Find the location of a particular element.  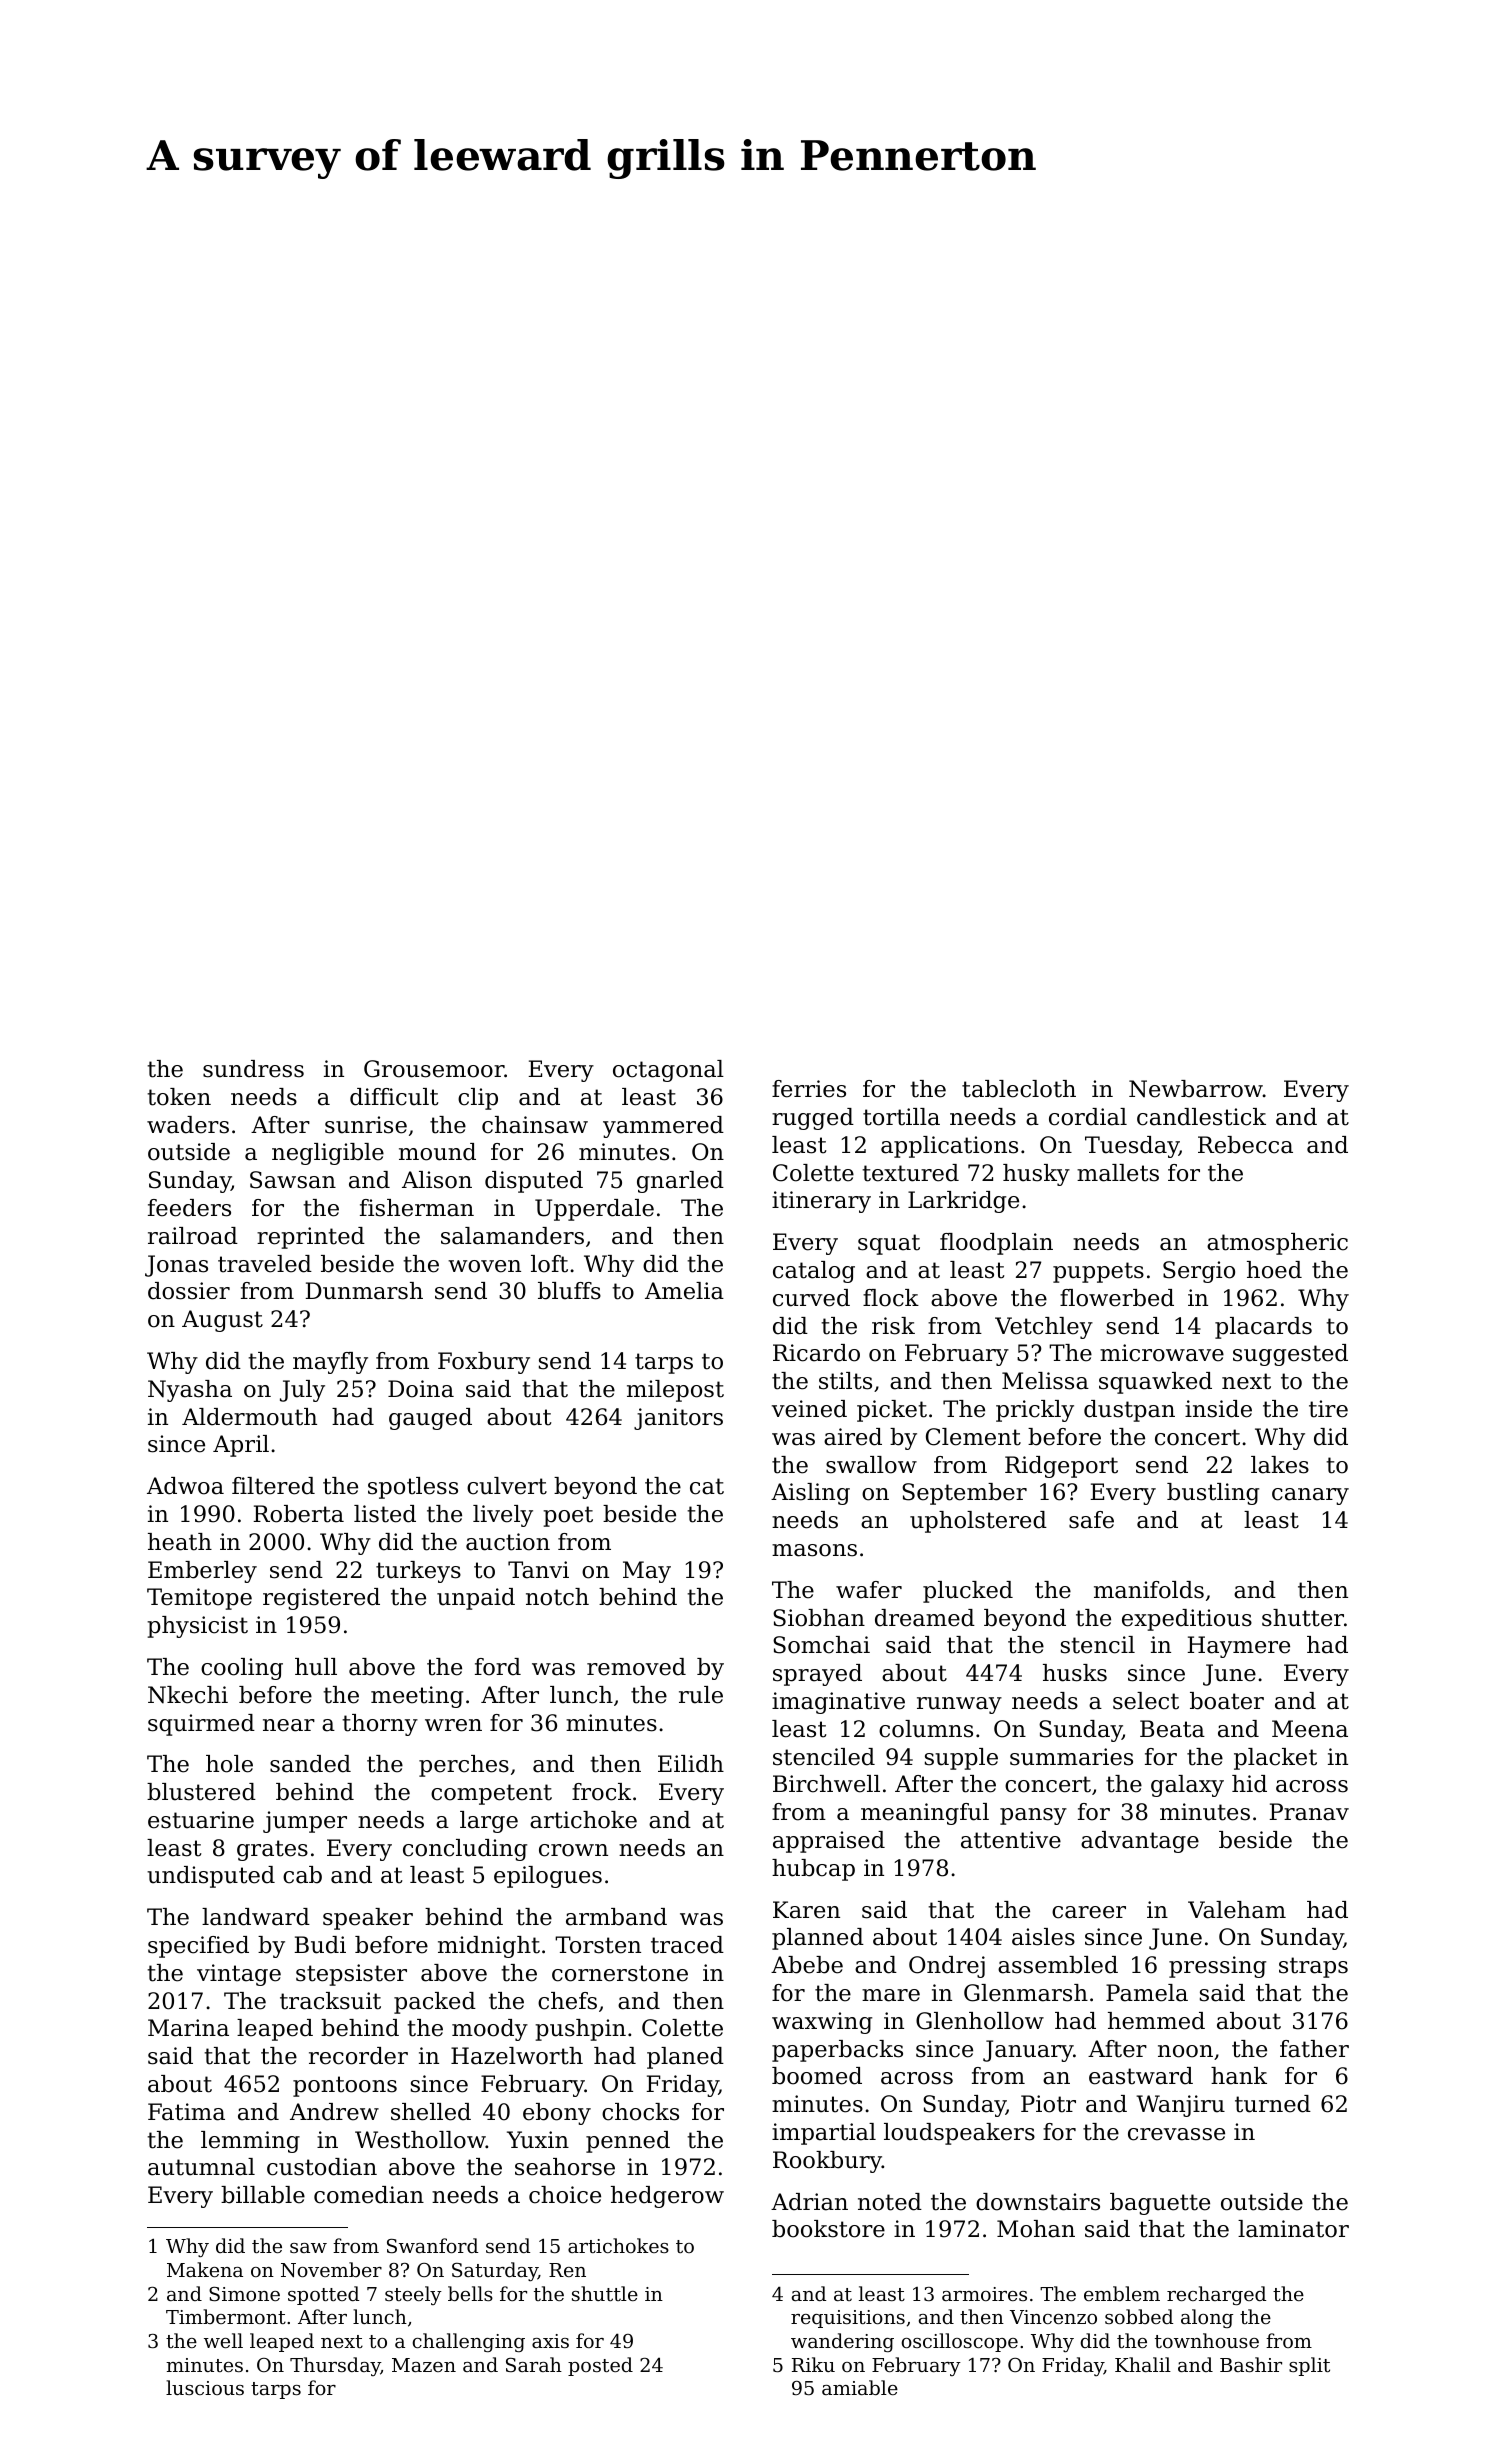

mallets is located at coordinates (1118, 1173).
